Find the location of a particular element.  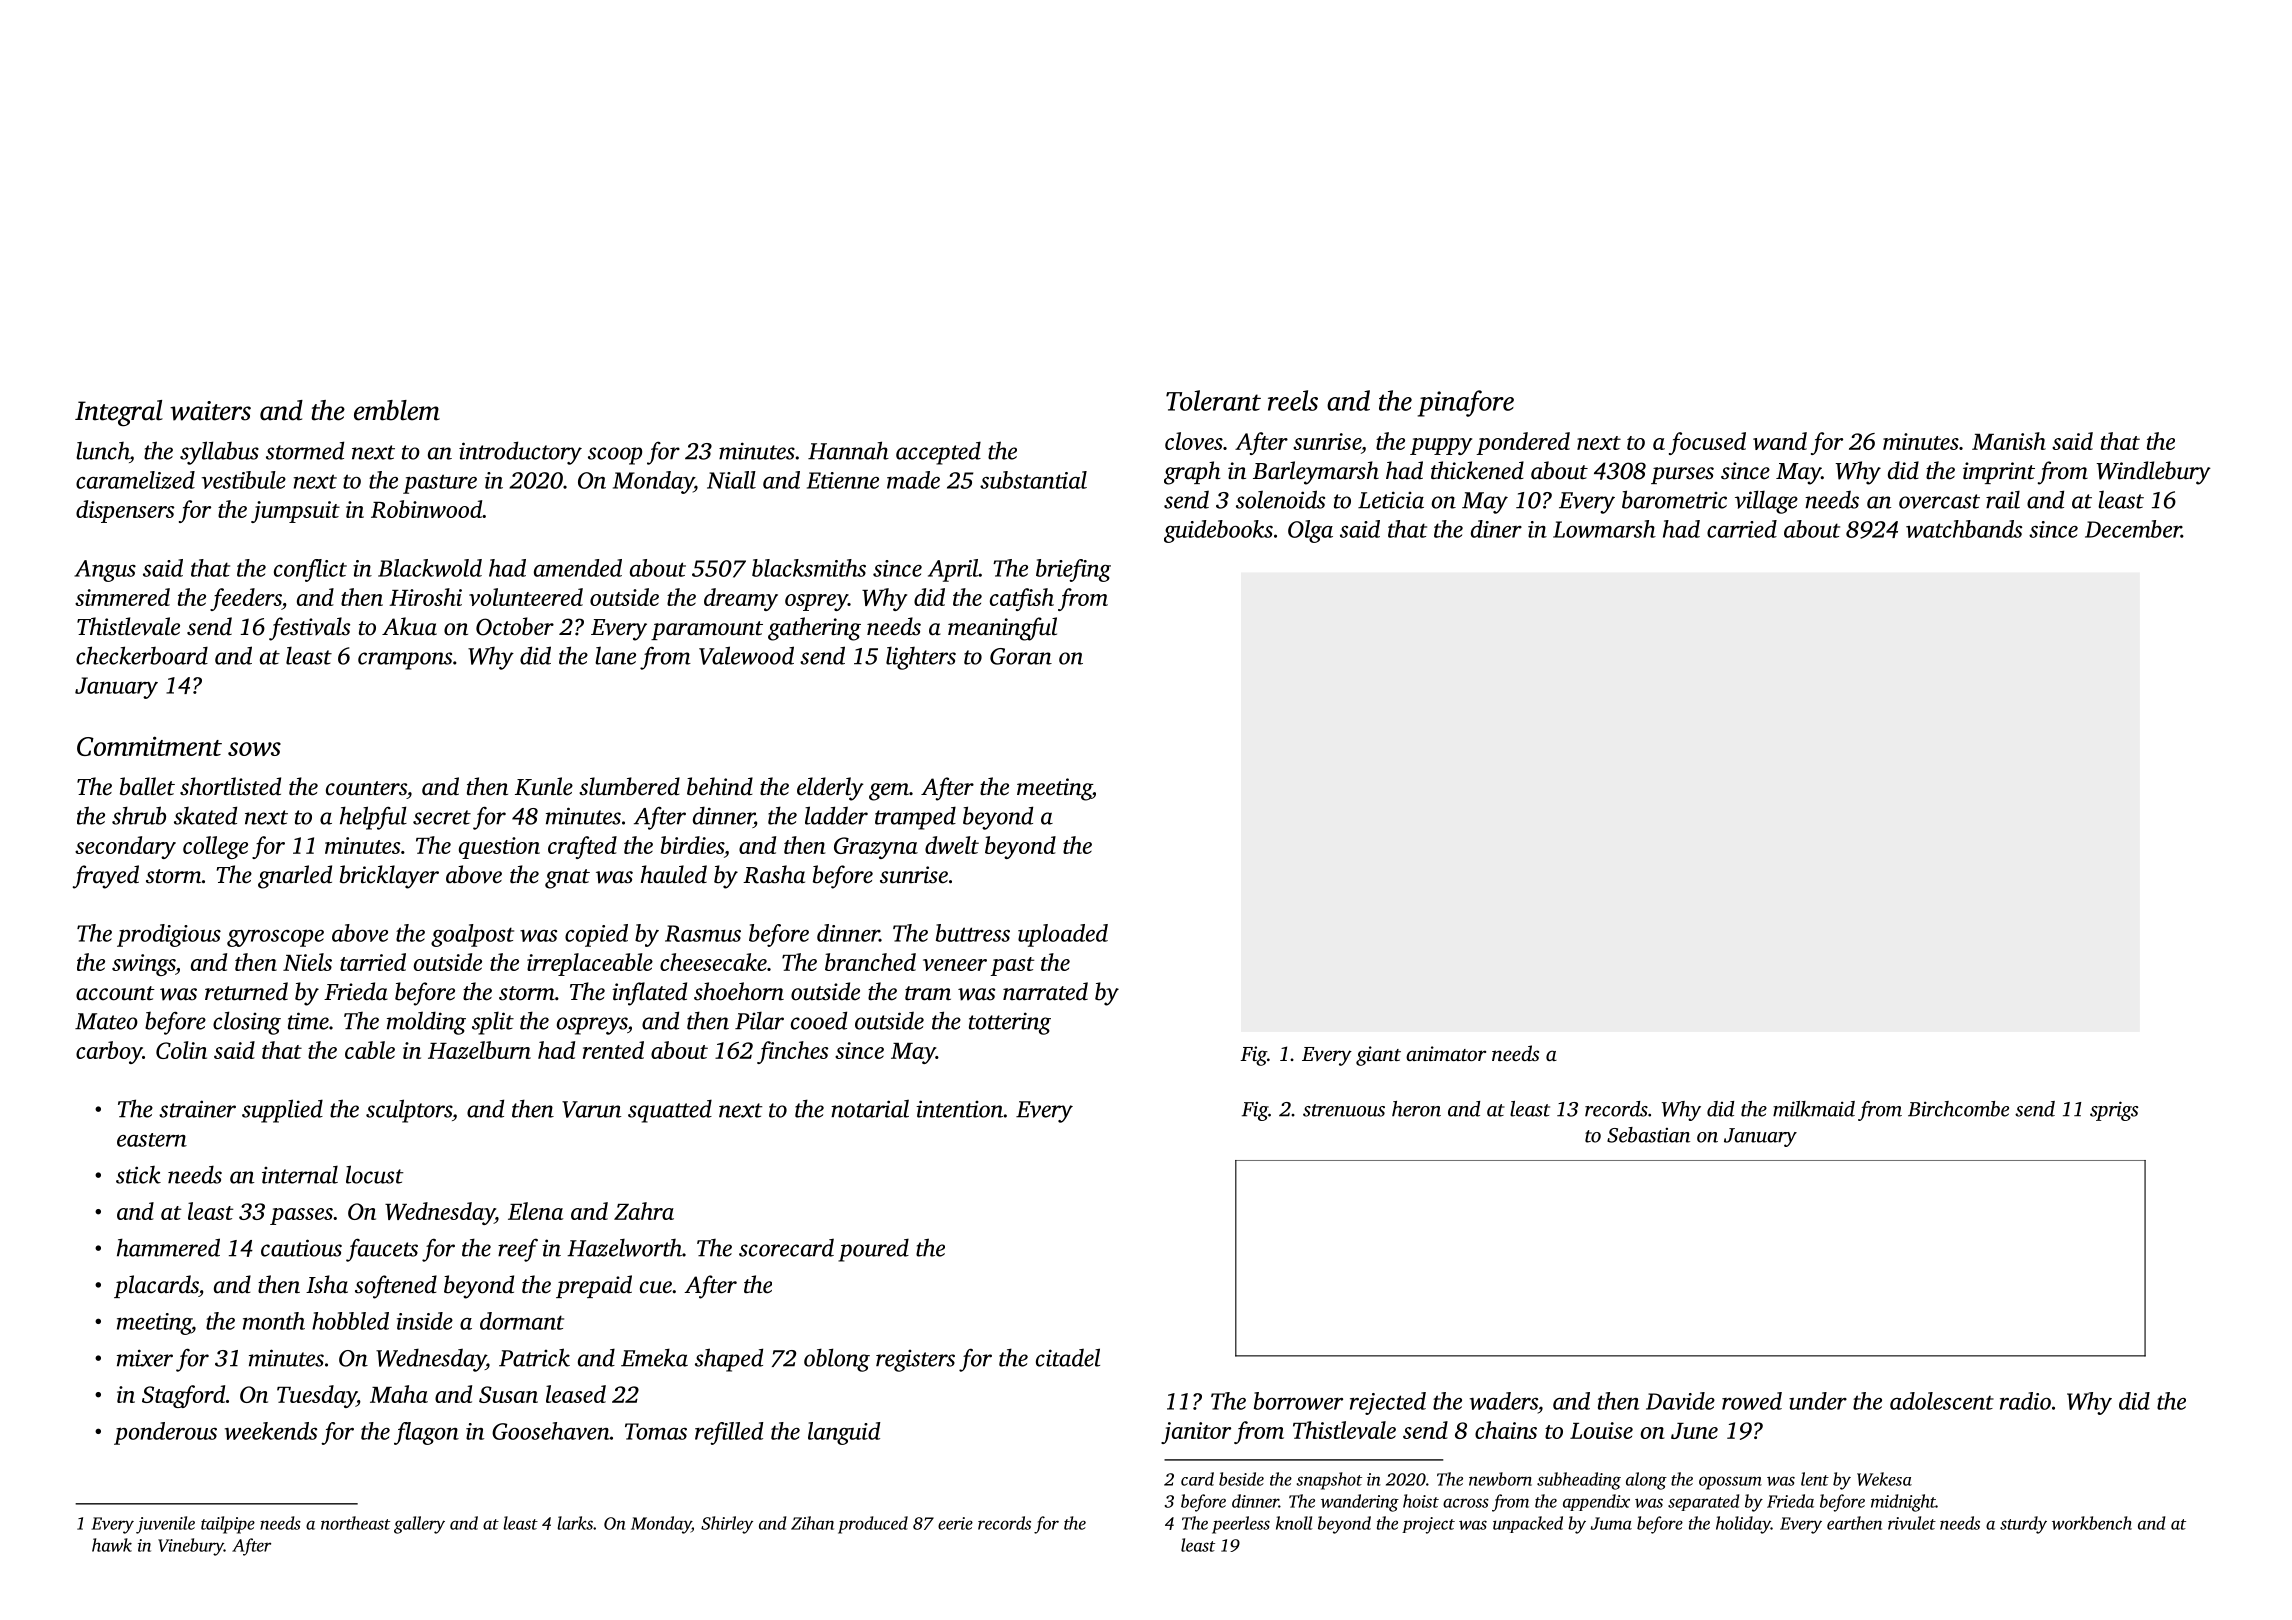

Sebastian is located at coordinates (1648, 1135).
